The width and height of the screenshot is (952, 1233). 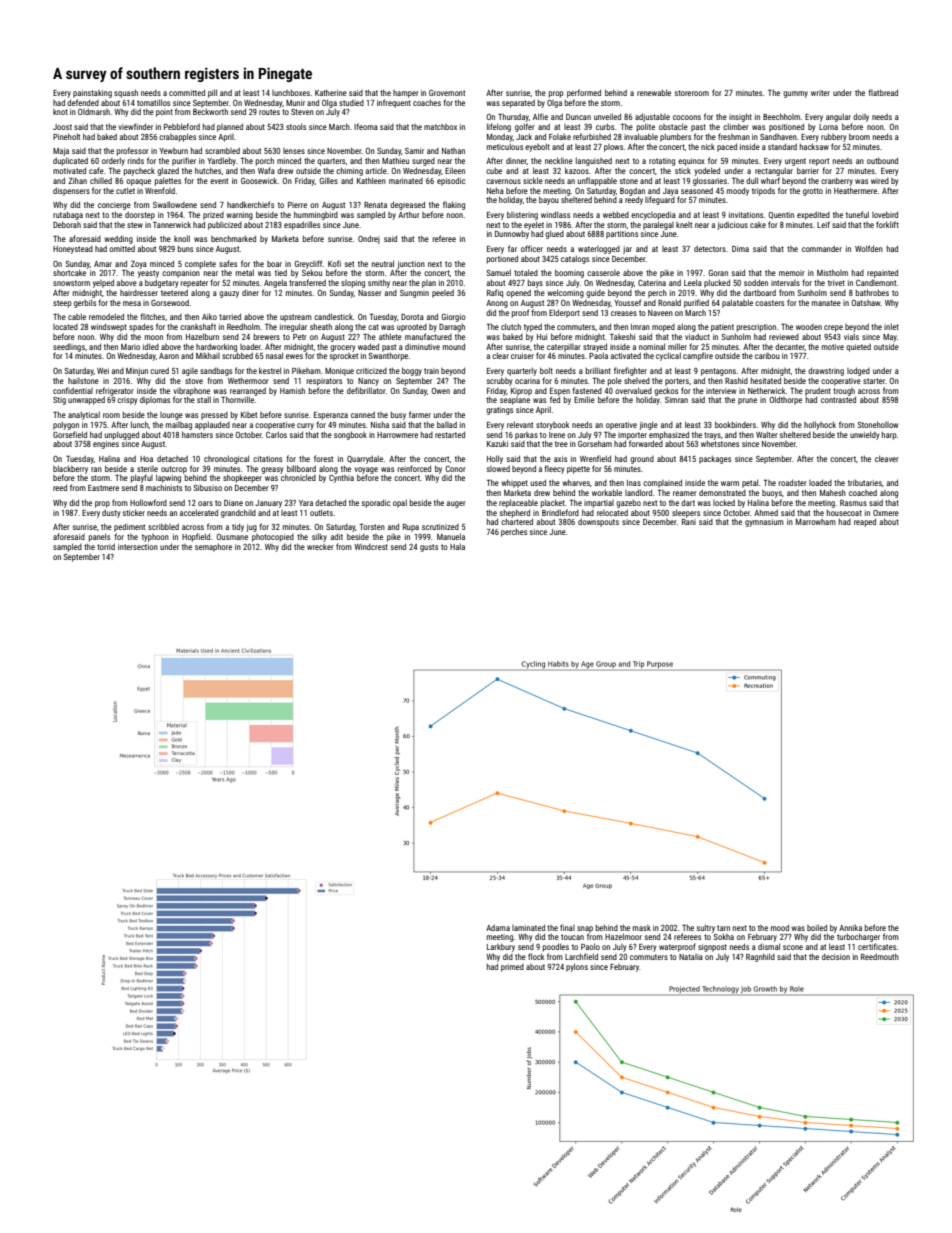 What do you see at coordinates (512, 968) in the screenshot?
I see `primed` at bounding box center [512, 968].
